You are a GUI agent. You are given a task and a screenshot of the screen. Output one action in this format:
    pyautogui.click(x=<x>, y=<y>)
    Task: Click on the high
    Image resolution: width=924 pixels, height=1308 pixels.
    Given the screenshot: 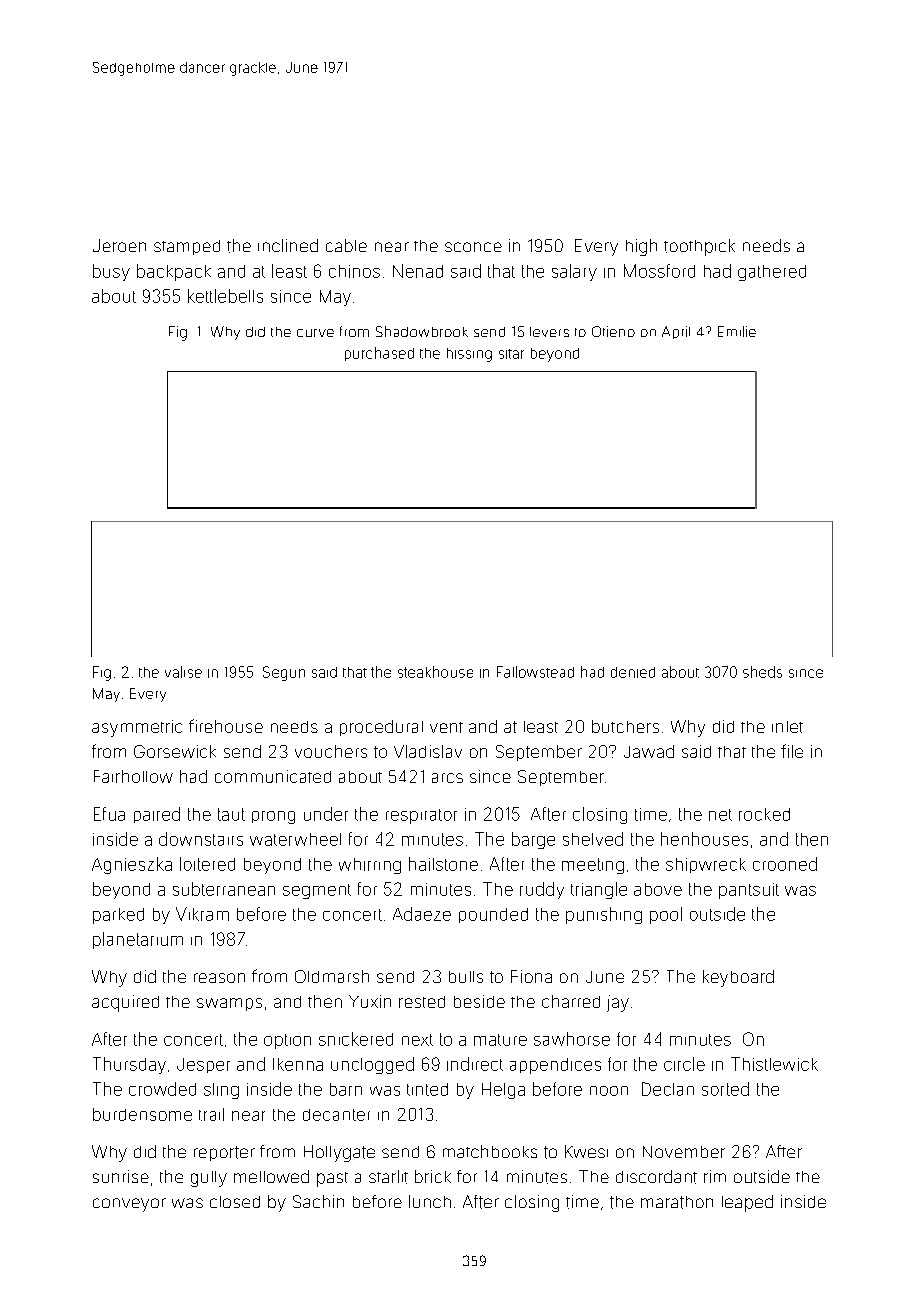 What is the action you would take?
    pyautogui.click(x=641, y=247)
